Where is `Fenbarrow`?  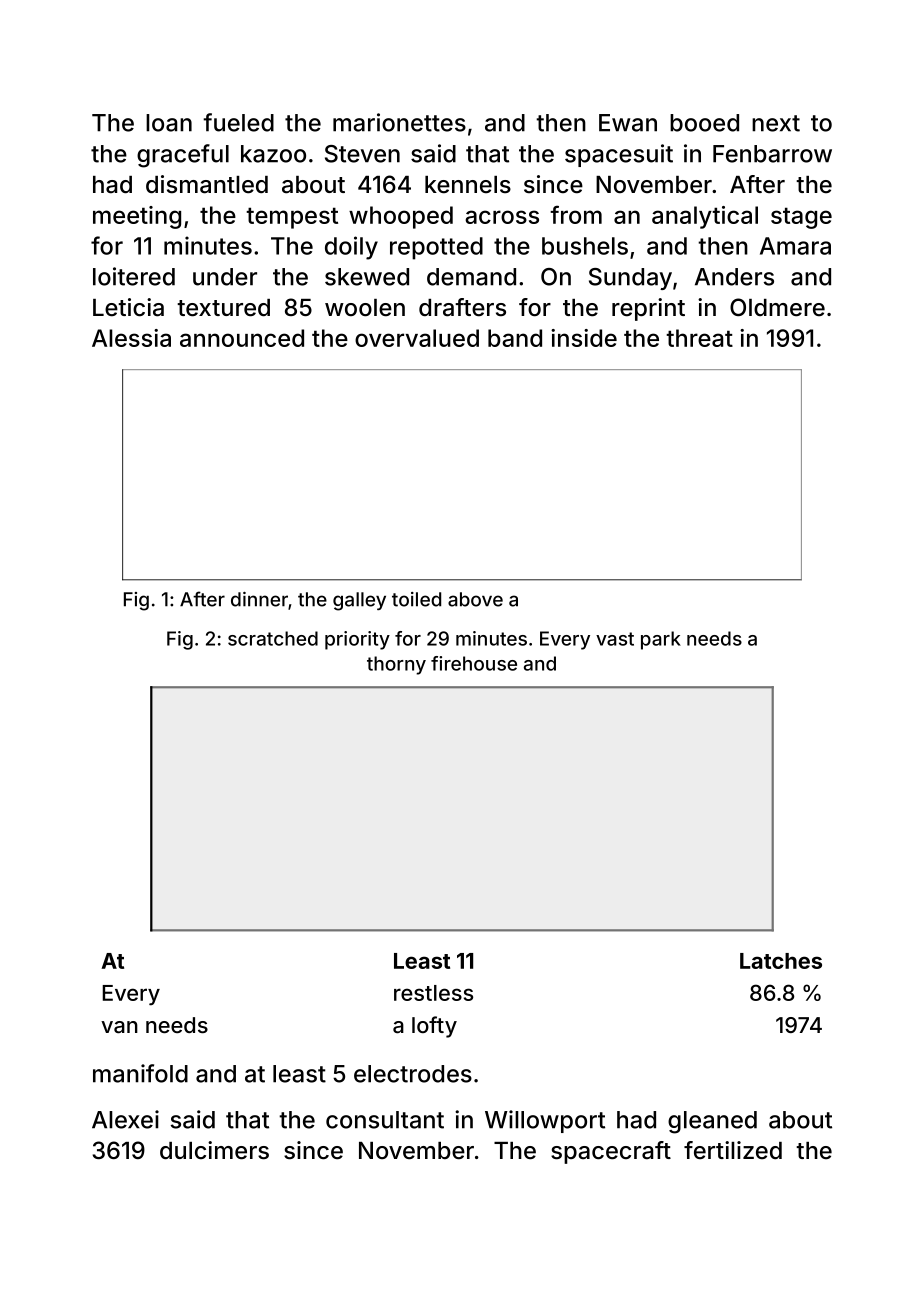 Fenbarrow is located at coordinates (772, 154).
